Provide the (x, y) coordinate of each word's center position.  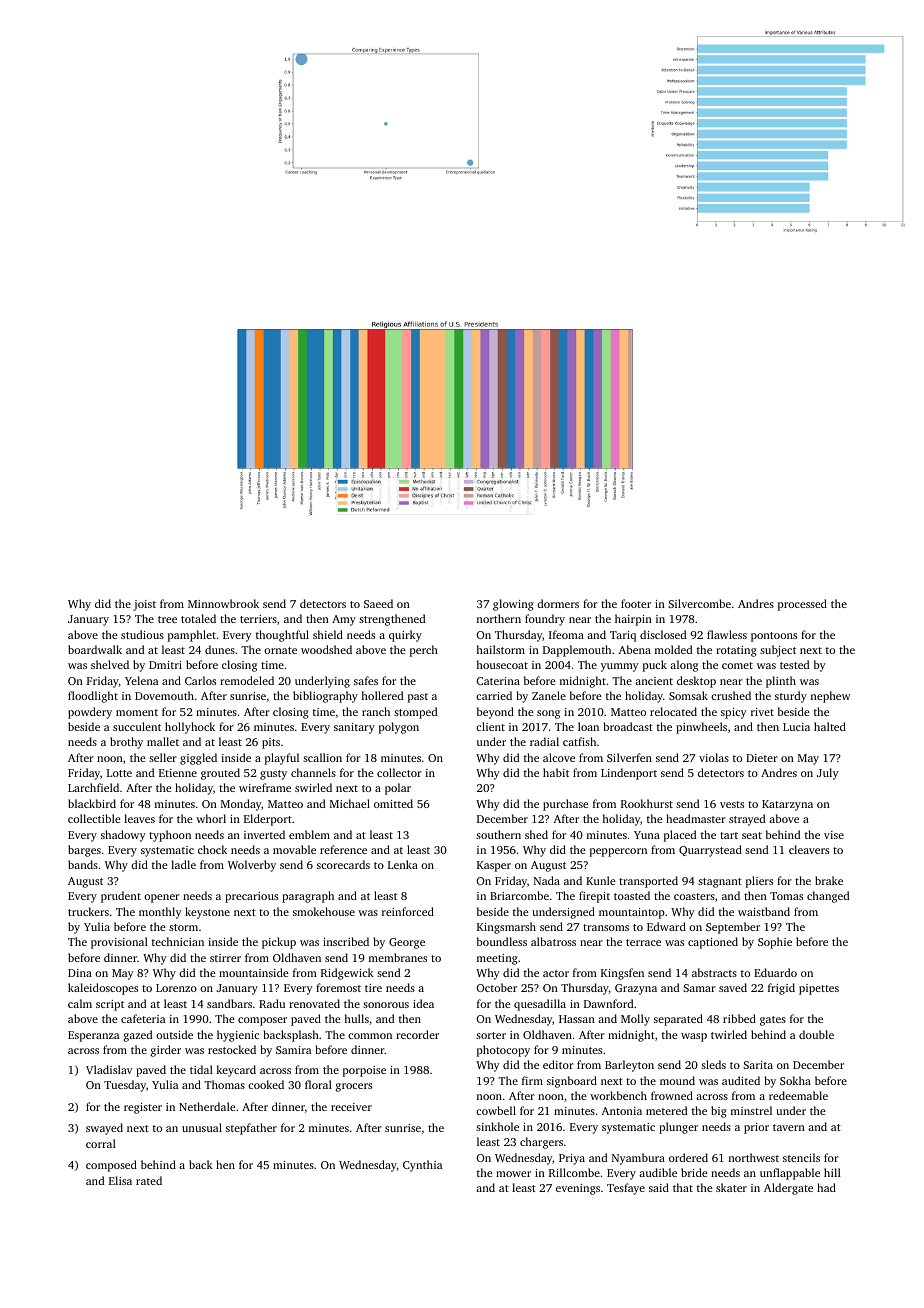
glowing (513, 605)
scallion (322, 757)
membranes (398, 957)
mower (513, 1174)
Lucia (796, 727)
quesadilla (540, 1005)
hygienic (238, 1036)
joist (144, 605)
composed (111, 1166)
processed (802, 605)
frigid (781, 989)
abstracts (714, 972)
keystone (207, 913)
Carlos (200, 680)
